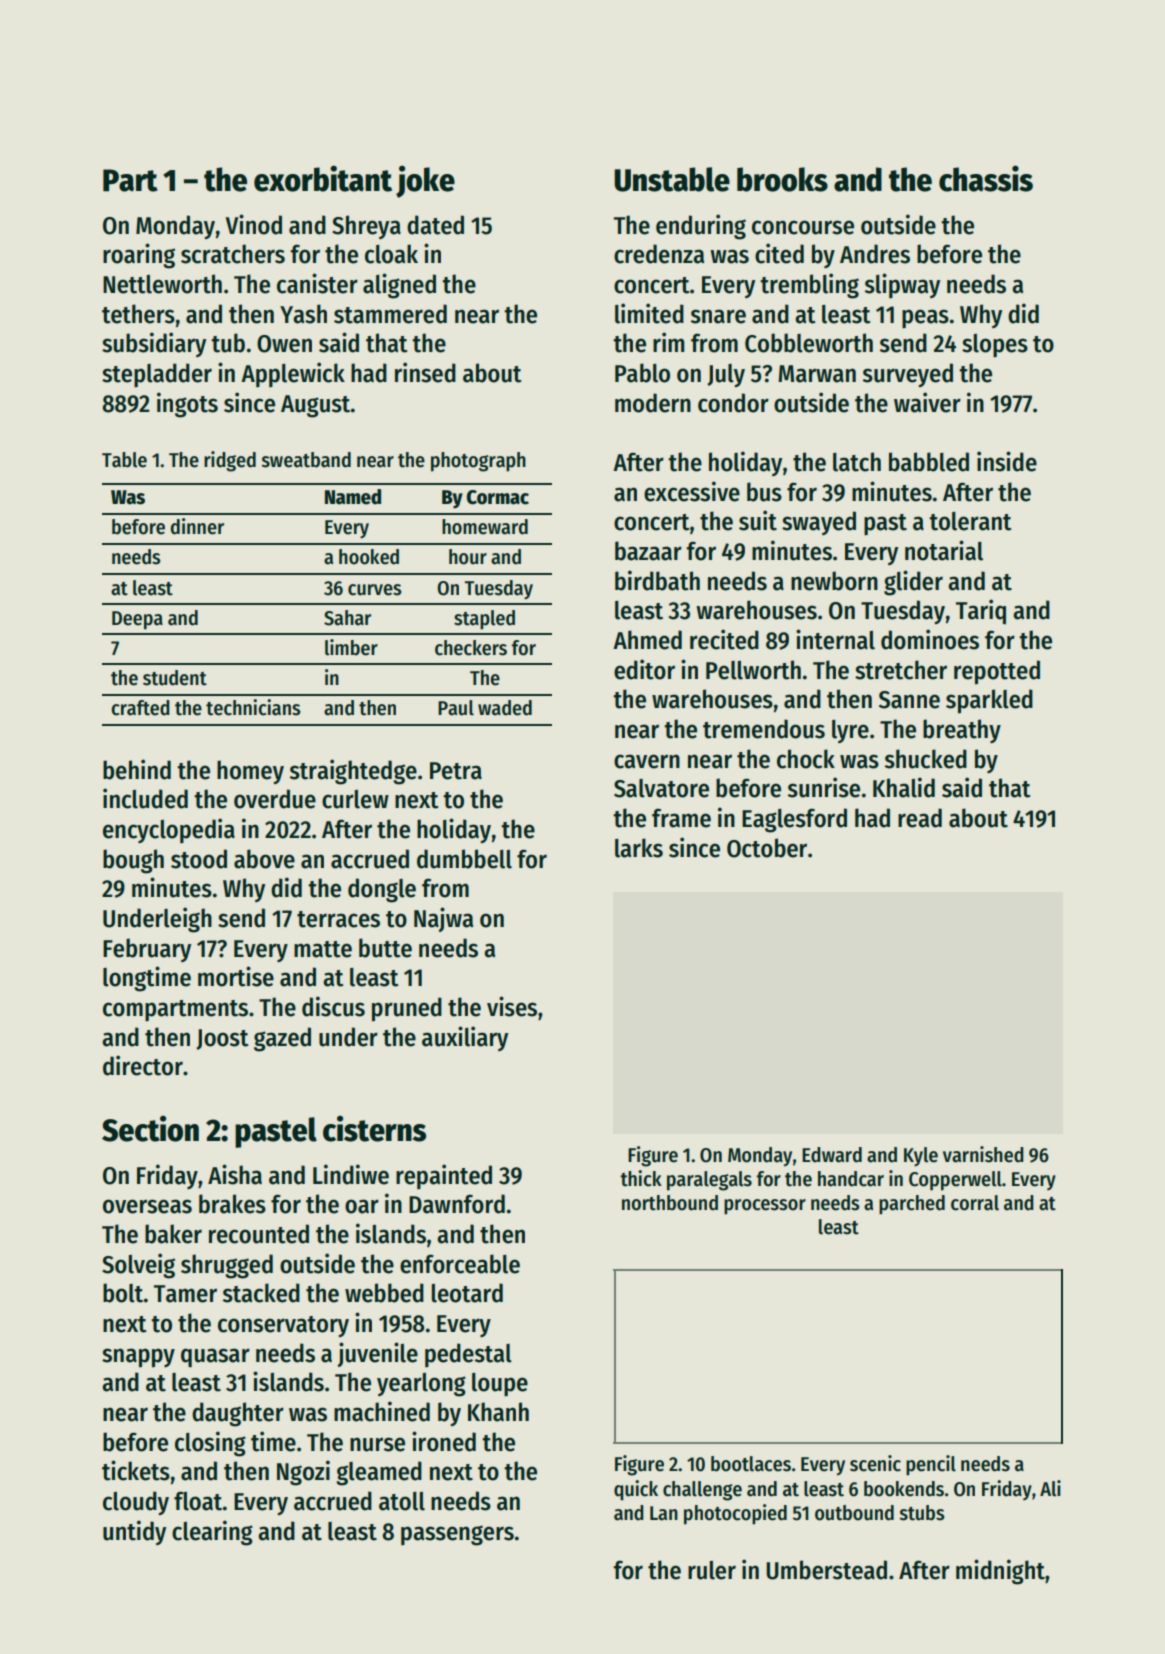 This page has height=1654, width=1165. I want to click on peas, so click(925, 319).
